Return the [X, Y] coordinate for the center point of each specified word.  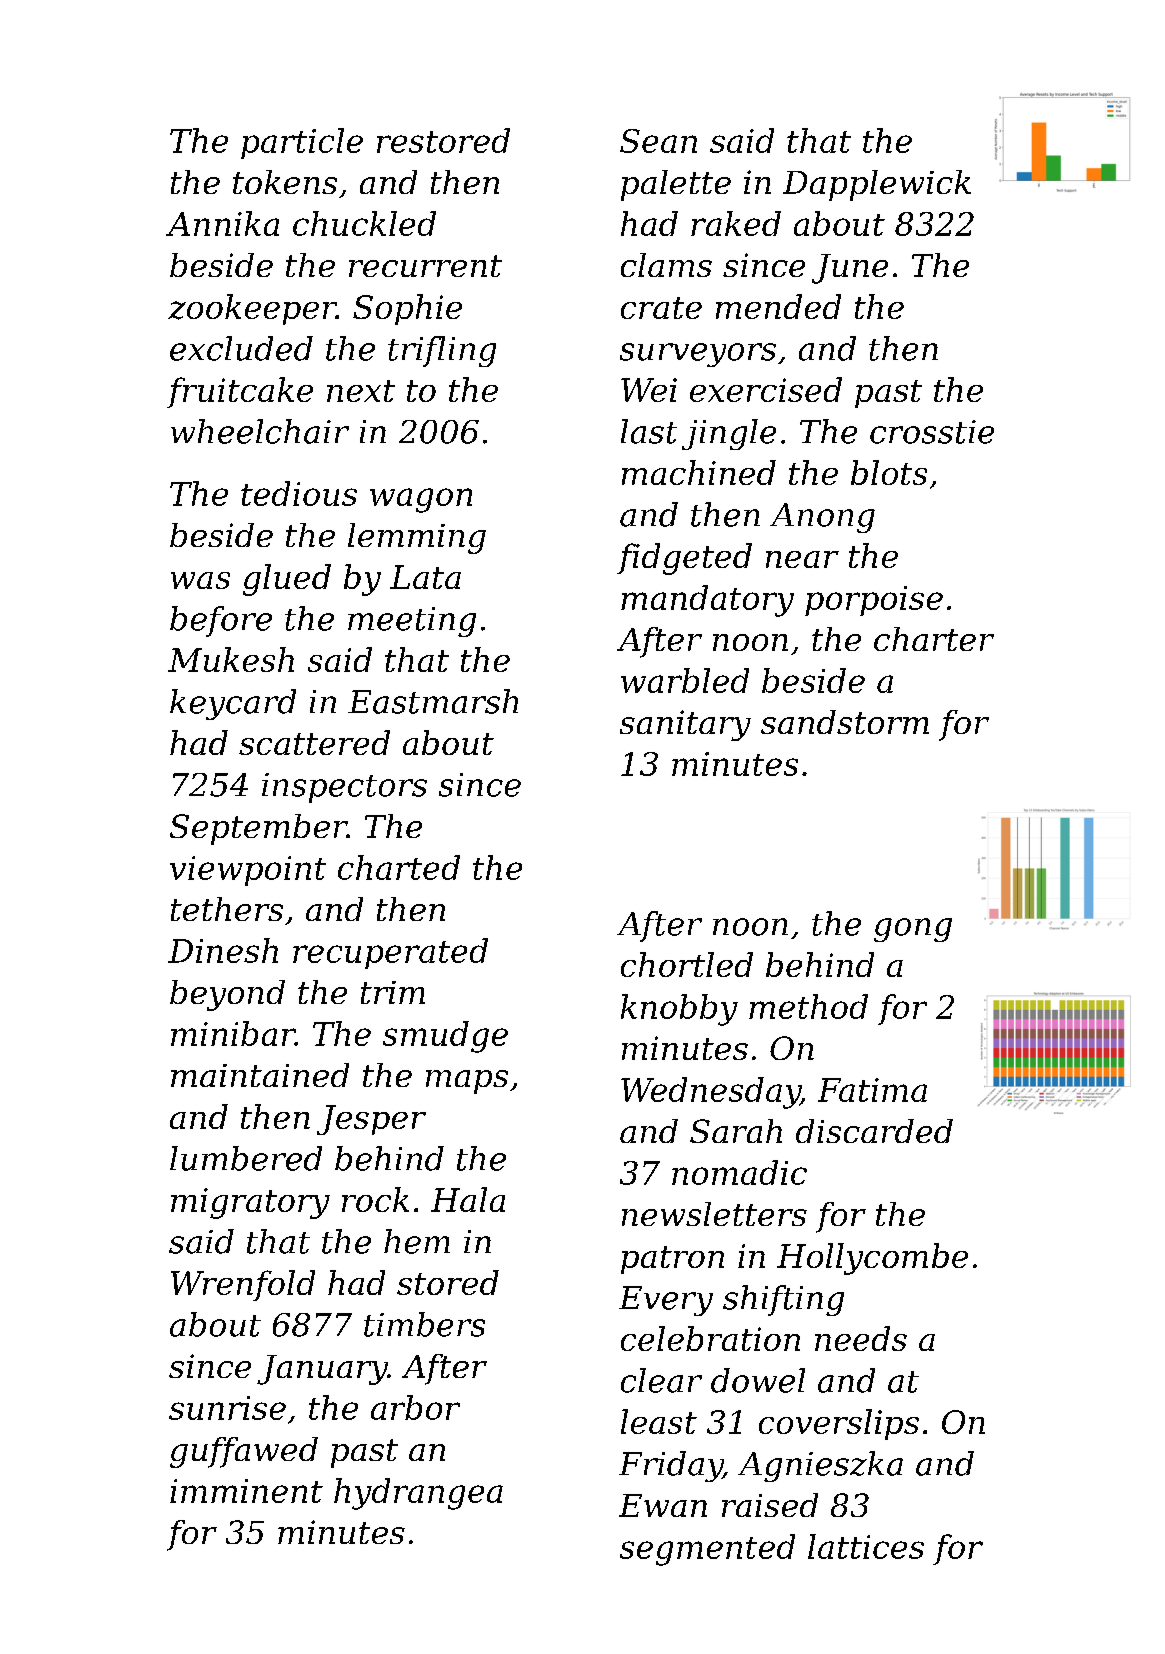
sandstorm [845, 722]
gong [913, 930]
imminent [246, 1491]
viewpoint [248, 871]
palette [676, 185]
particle [302, 143]
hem [417, 1241]
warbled [685, 680]
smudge [445, 1037]
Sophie [407, 309]
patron [672, 1260]
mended [778, 306]
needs [861, 1338]
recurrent [425, 266]
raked [736, 223]
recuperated [390, 953]
